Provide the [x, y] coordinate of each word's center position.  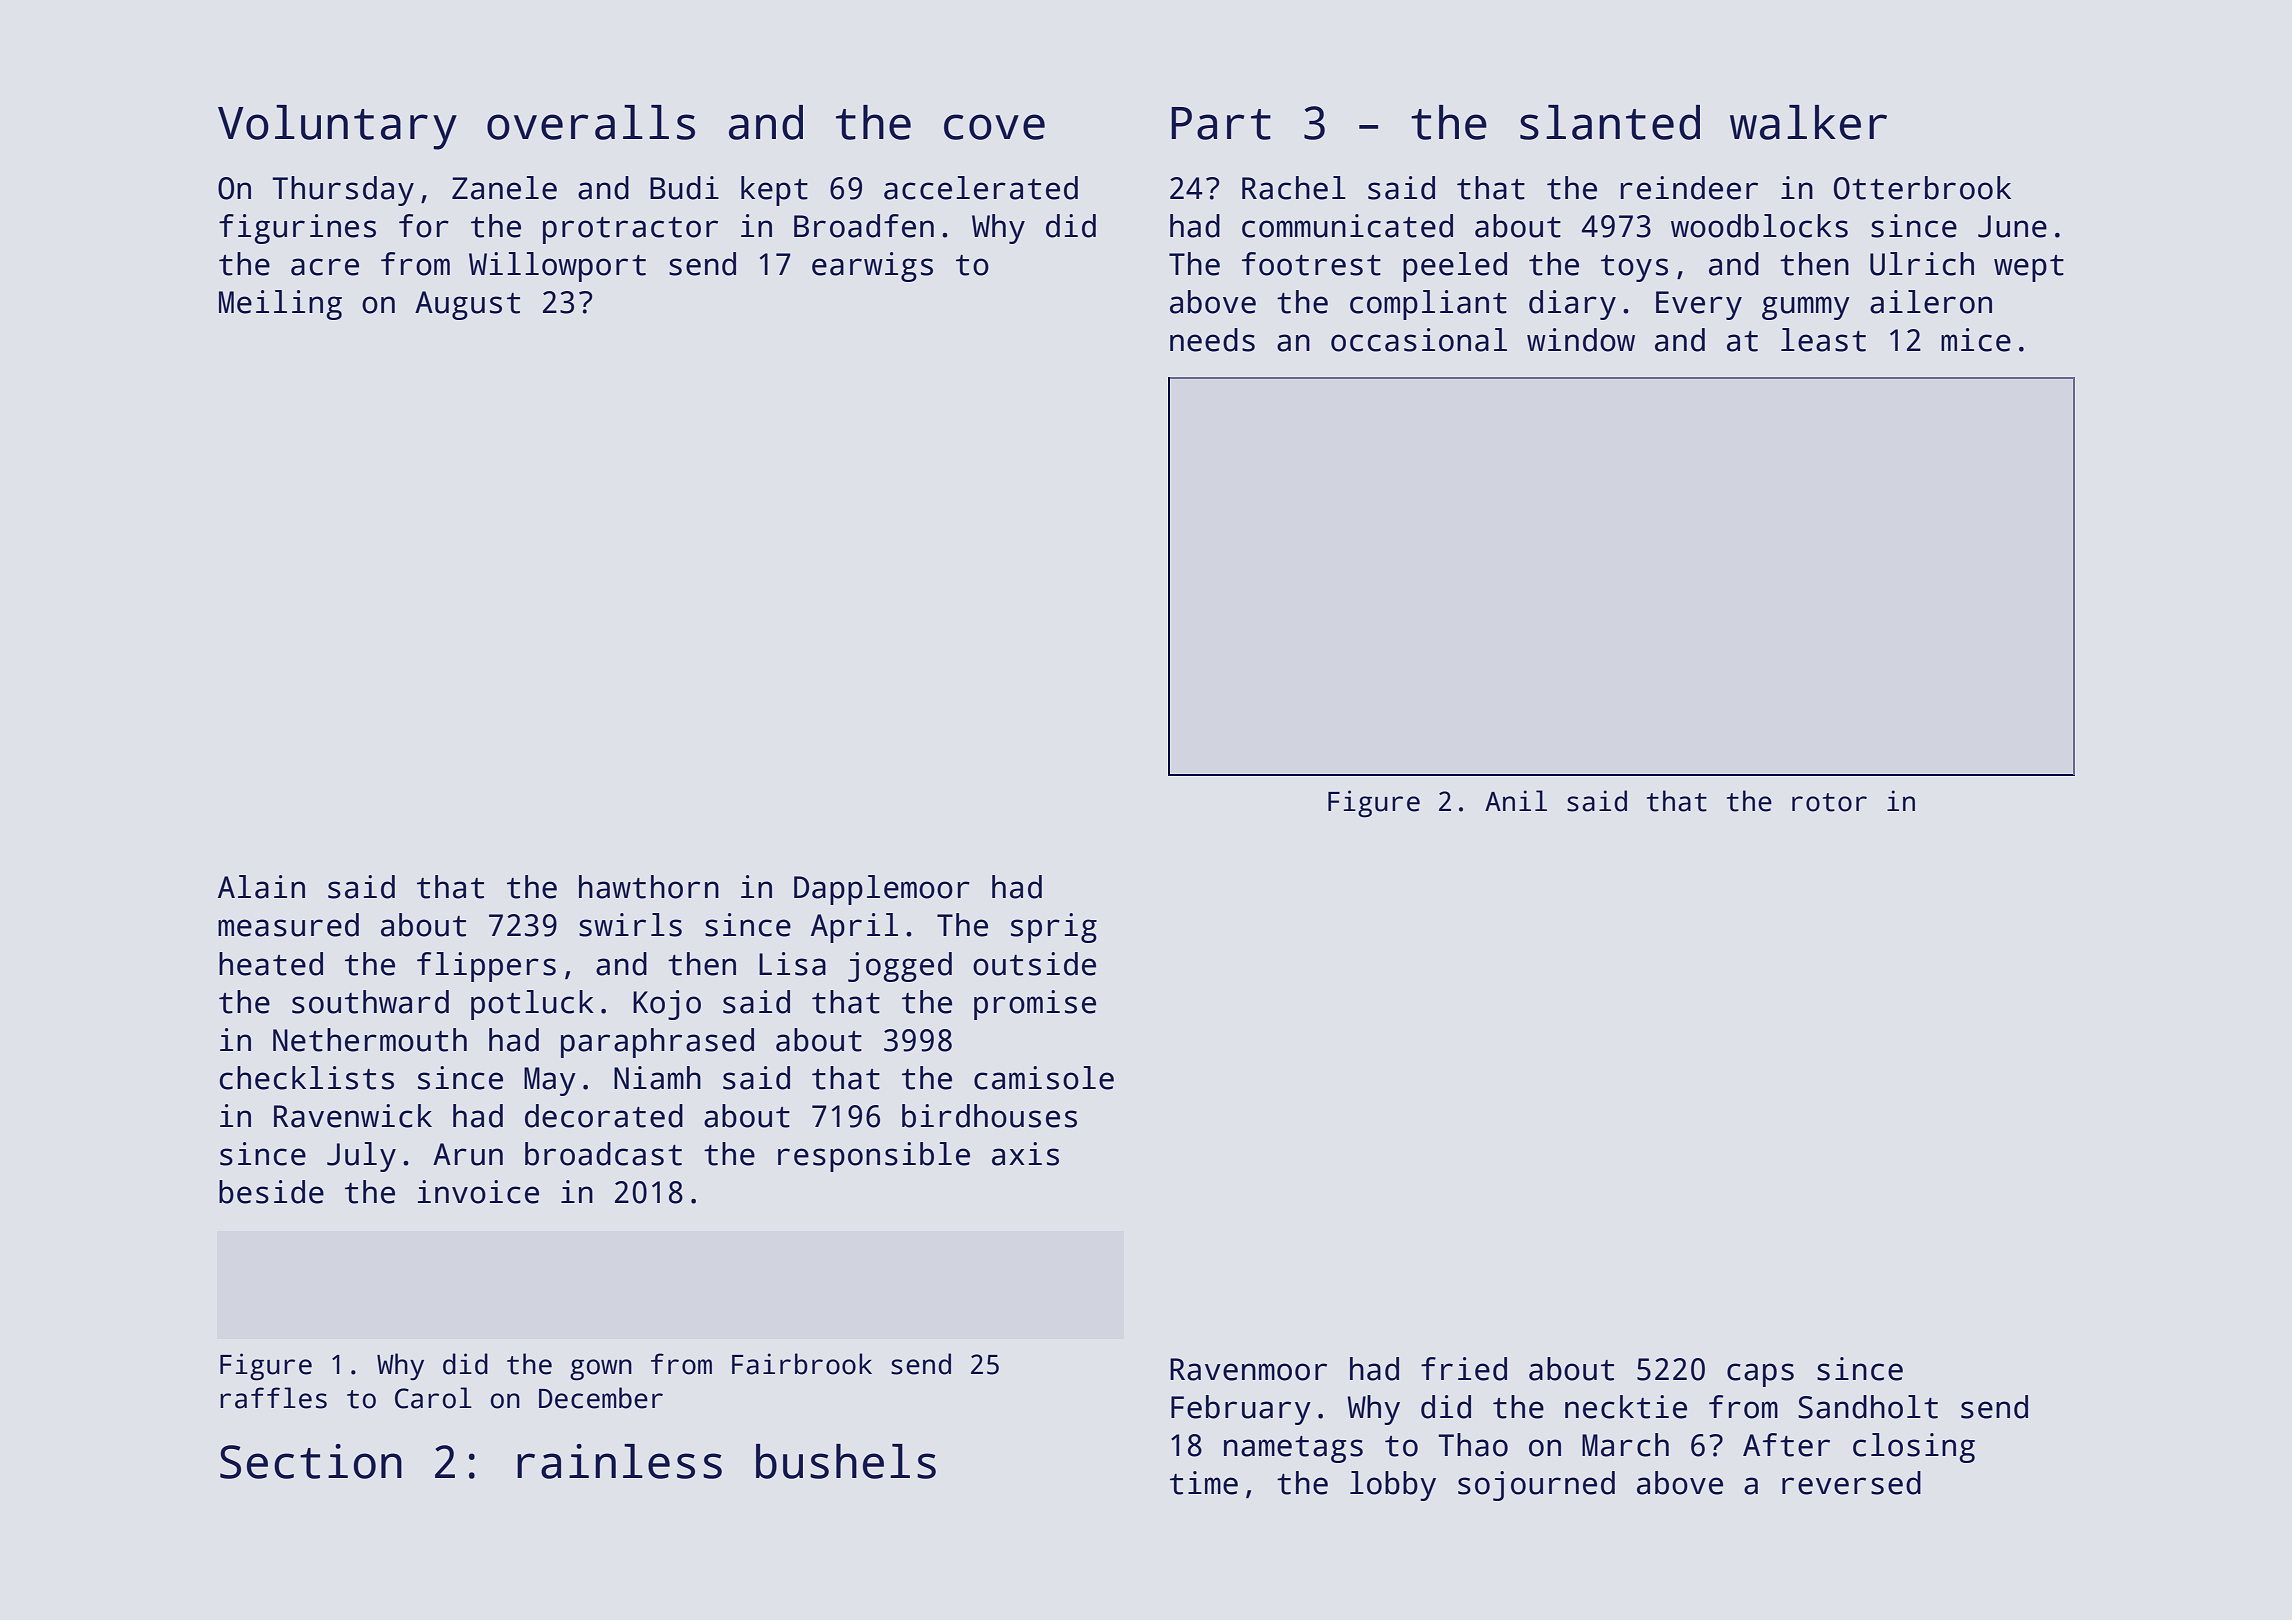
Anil [1516, 800]
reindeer [1689, 188]
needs [1212, 340]
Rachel [1294, 188]
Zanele [504, 188]
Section [311, 1461]
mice [1976, 340]
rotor [1829, 802]
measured [288, 925]
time [1204, 1483]
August [467, 305]
